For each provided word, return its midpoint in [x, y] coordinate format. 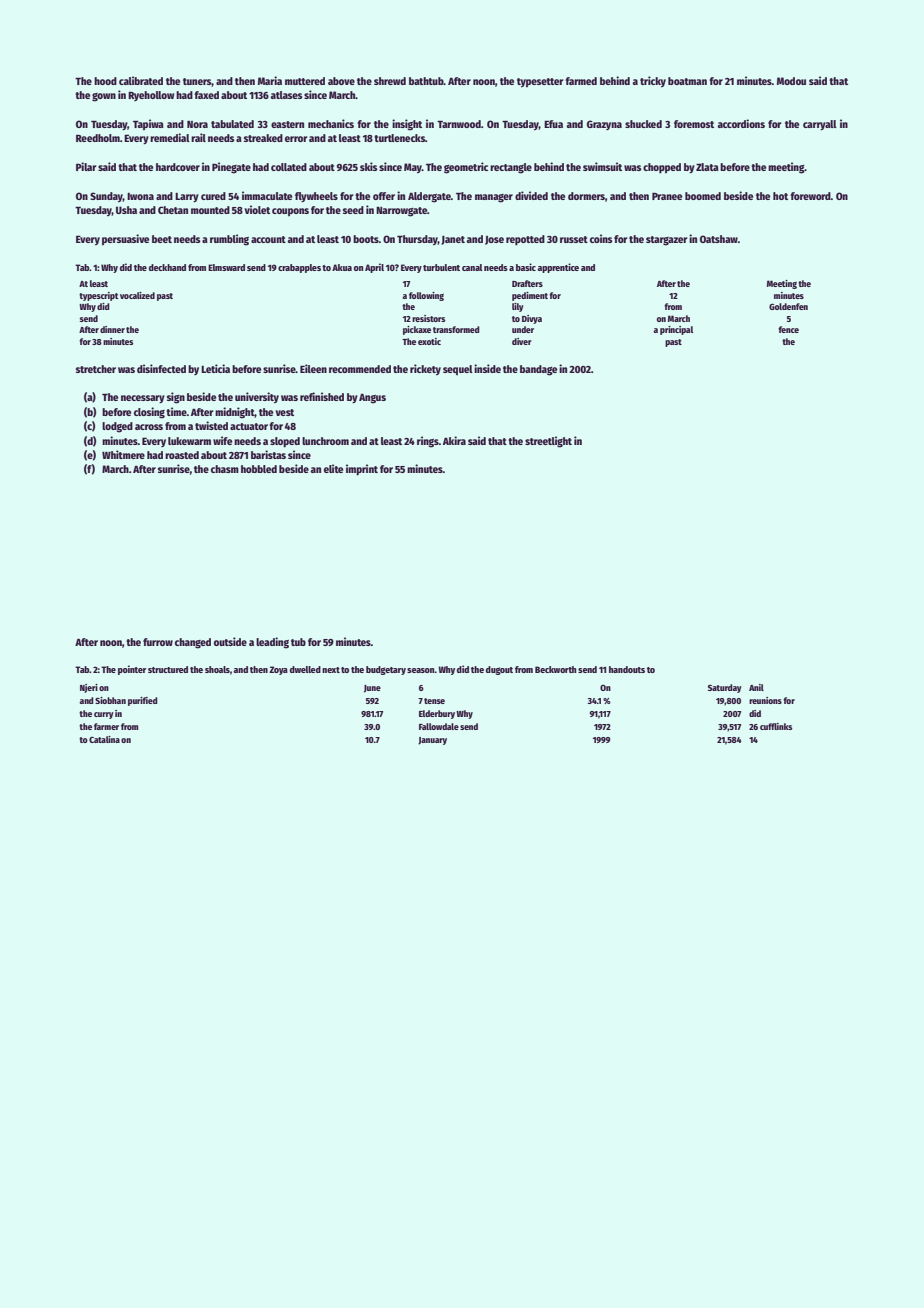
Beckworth [555, 669]
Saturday [725, 688]
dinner [112, 329]
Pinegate [231, 168]
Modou [791, 81]
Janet [453, 240]
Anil [756, 687]
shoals [217, 669]
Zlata [707, 167]
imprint [362, 470]
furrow [158, 642]
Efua [553, 124]
